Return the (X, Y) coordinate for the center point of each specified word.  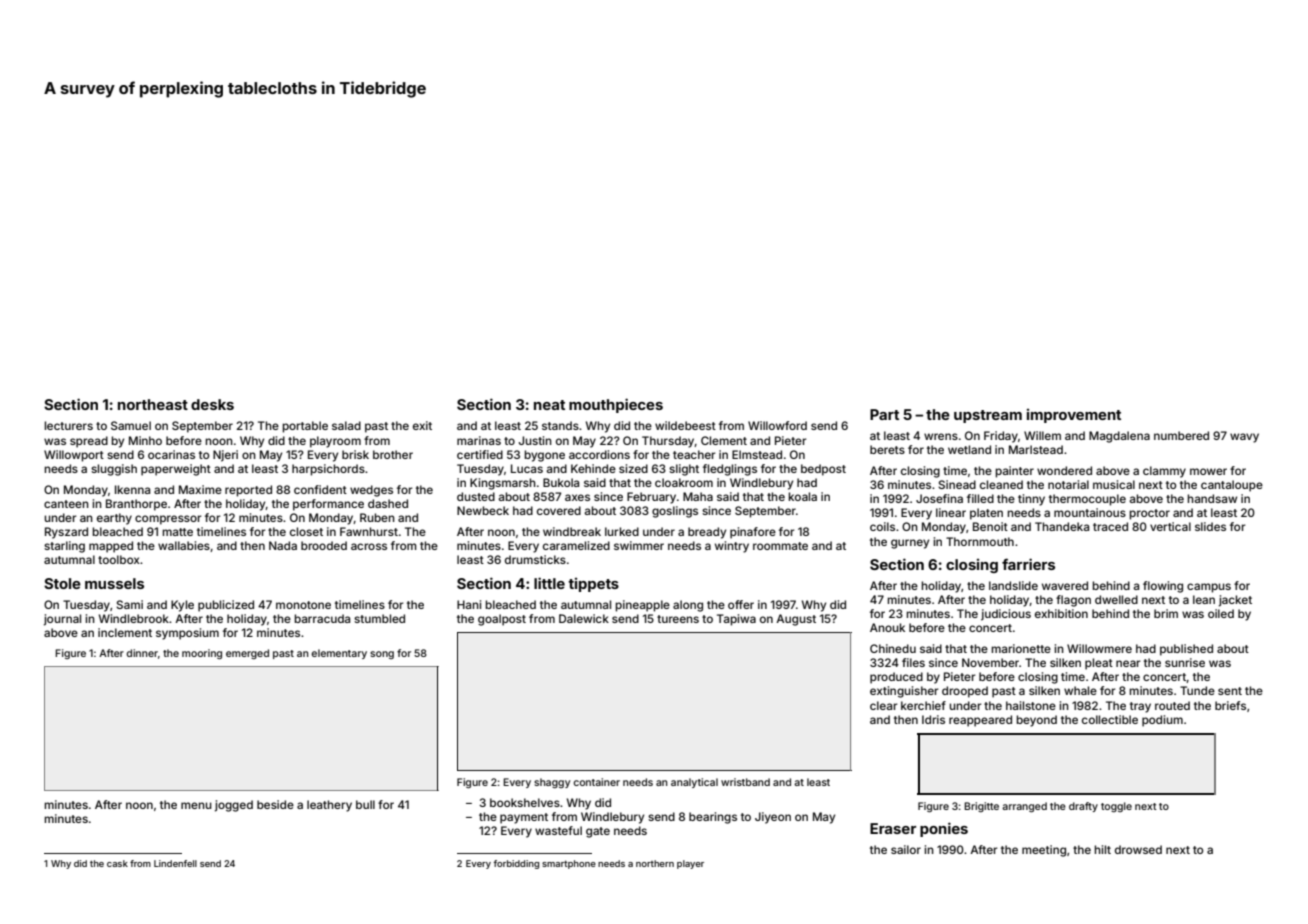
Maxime (200, 489)
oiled (1221, 613)
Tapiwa (736, 620)
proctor (1149, 514)
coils (882, 526)
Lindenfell (175, 863)
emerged (247, 654)
